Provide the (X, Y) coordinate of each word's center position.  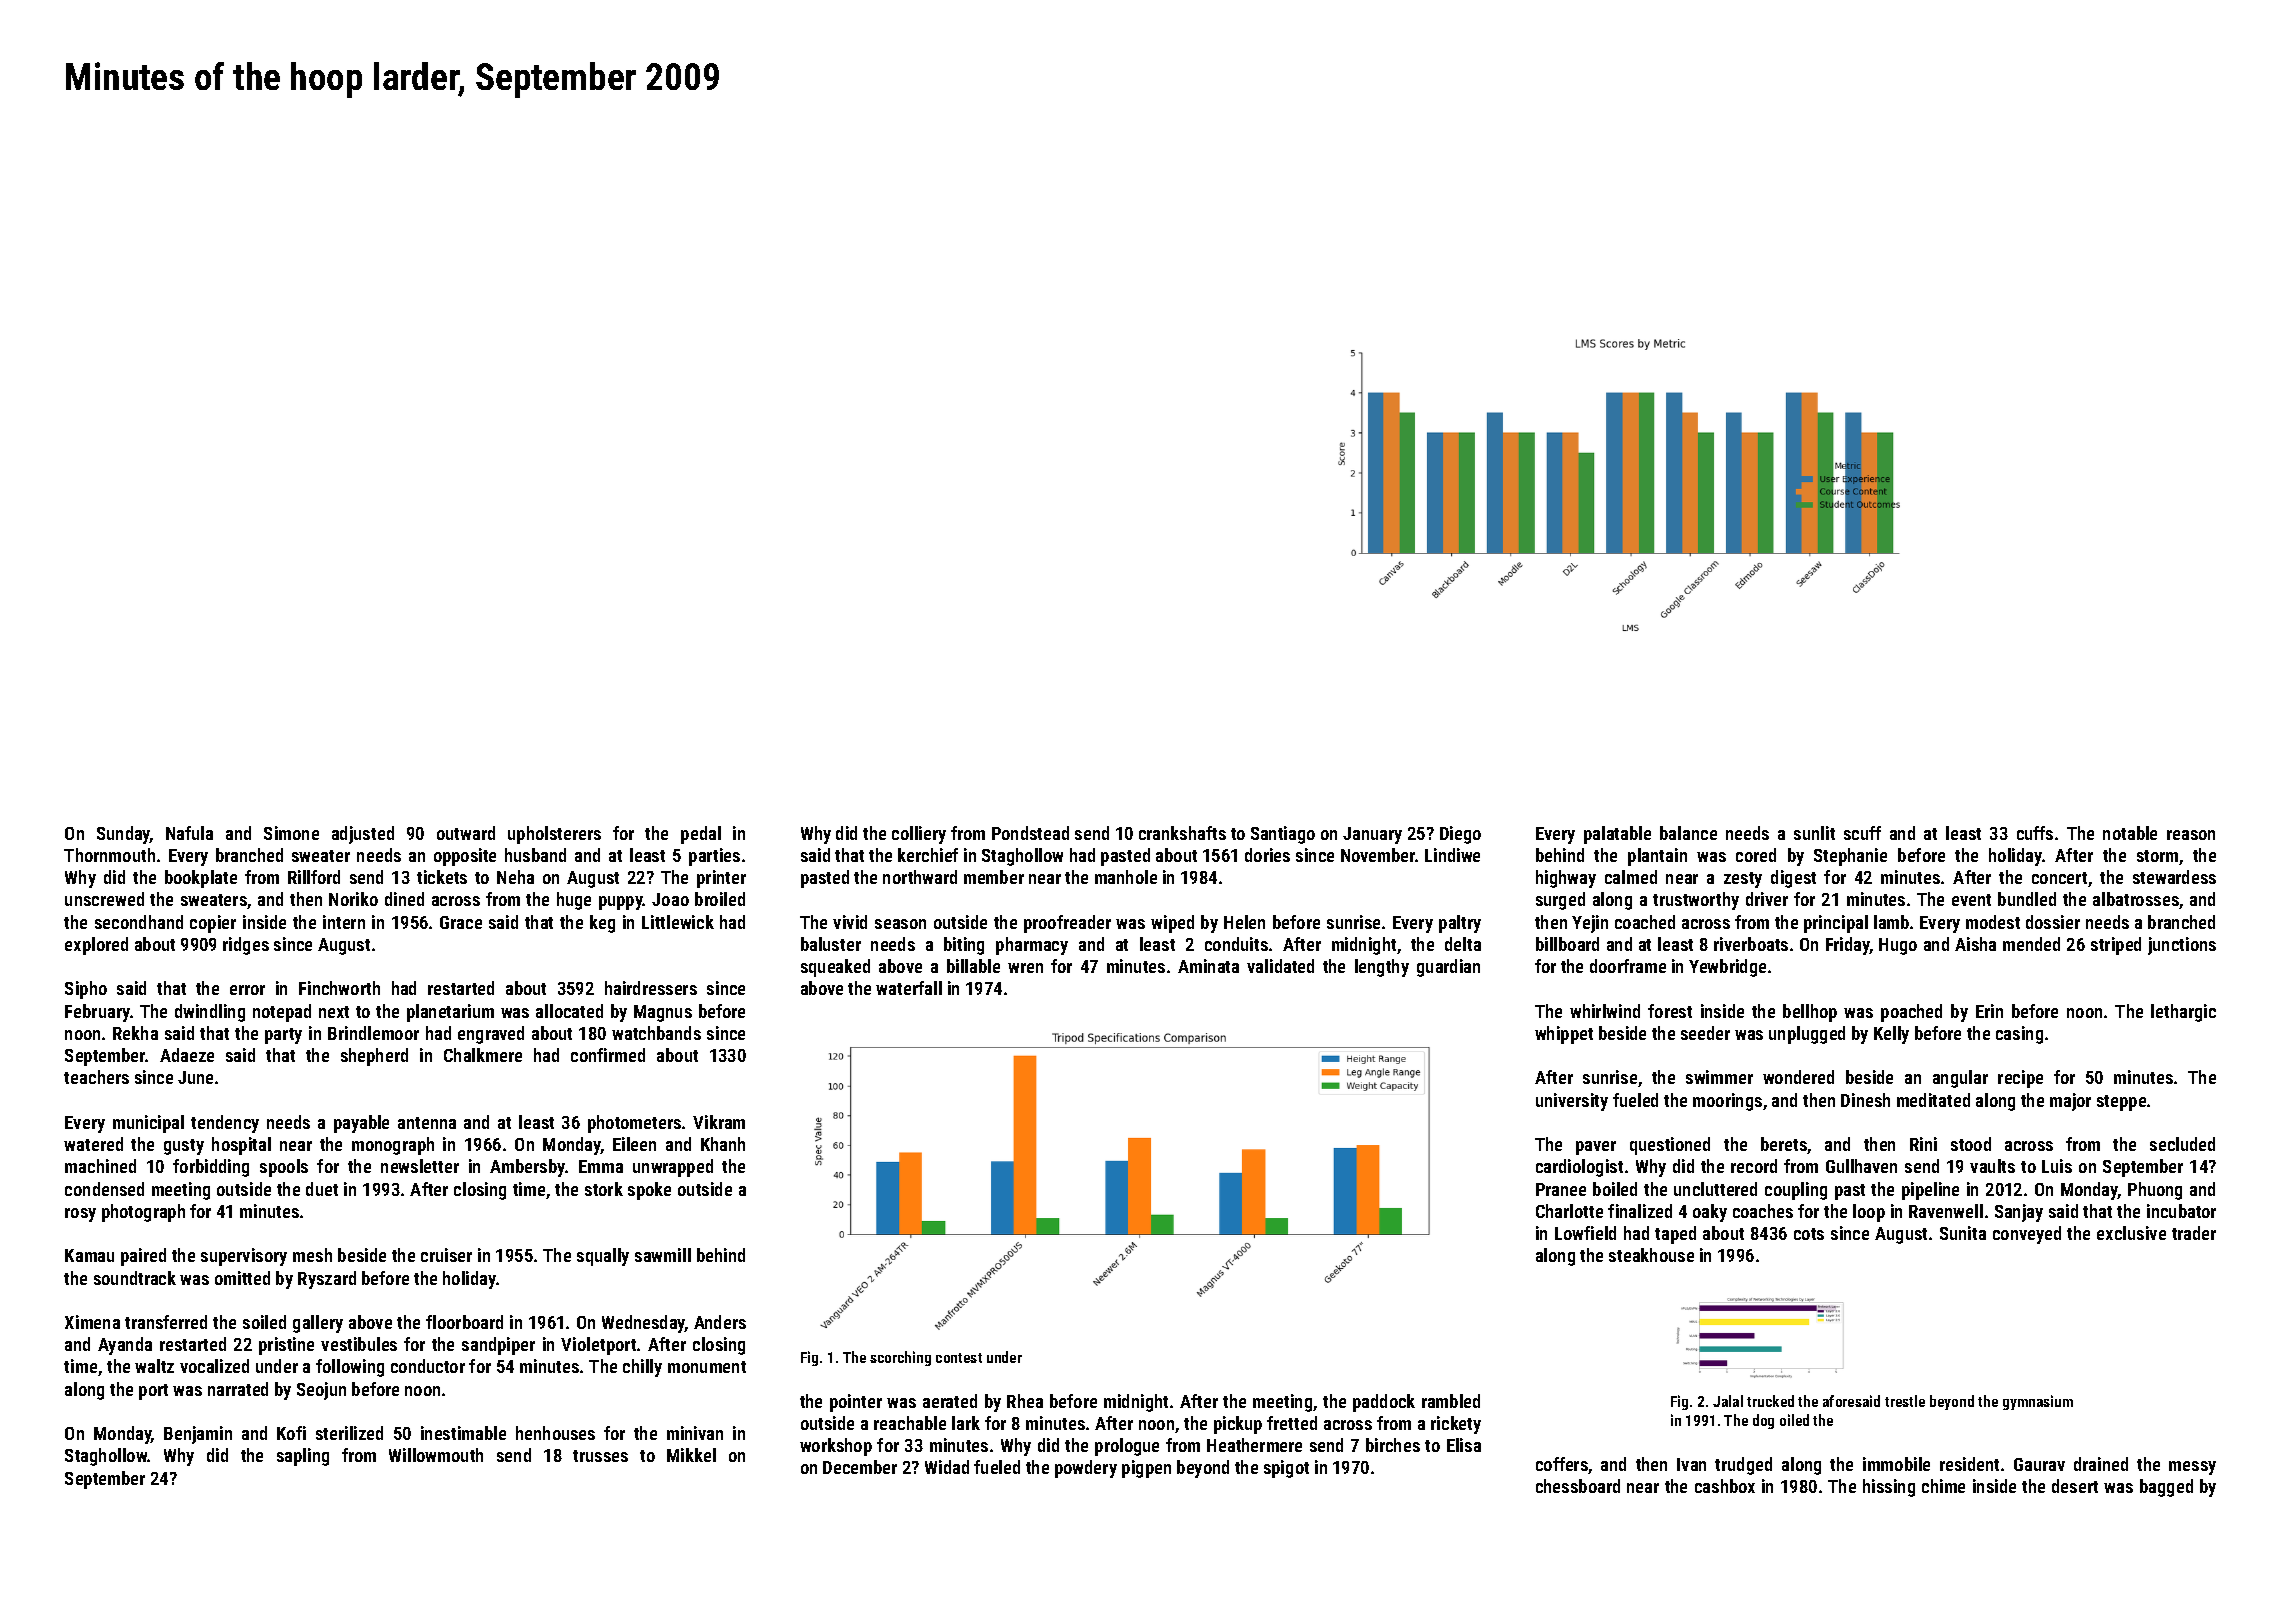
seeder (1705, 1033)
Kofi (291, 1433)
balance (1688, 833)
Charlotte (1569, 1211)
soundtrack (135, 1278)
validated (1280, 966)
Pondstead (1030, 833)
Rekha (135, 1033)
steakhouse (1651, 1255)
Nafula (189, 833)
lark (966, 1423)
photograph (143, 1213)
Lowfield (1585, 1233)
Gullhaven (1861, 1166)
